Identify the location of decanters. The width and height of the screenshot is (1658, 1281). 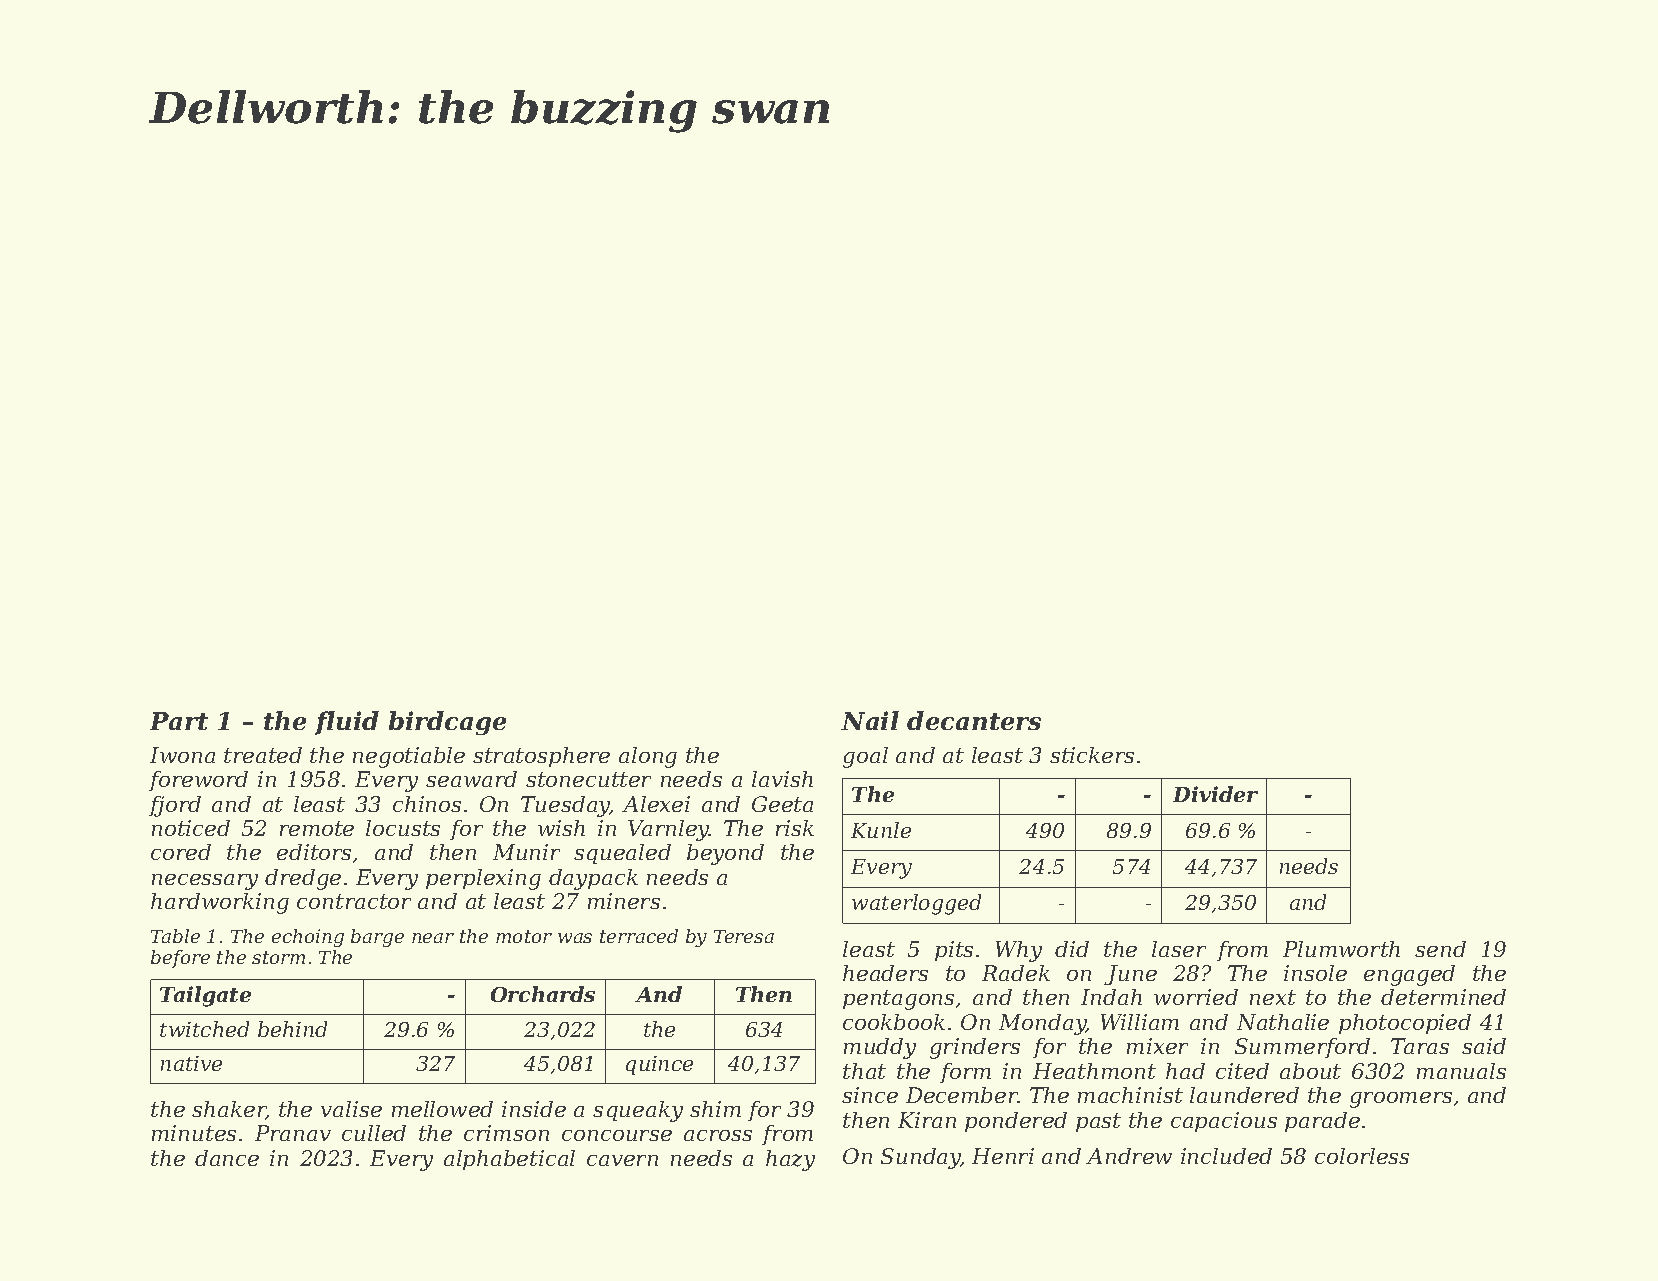
(974, 720).
